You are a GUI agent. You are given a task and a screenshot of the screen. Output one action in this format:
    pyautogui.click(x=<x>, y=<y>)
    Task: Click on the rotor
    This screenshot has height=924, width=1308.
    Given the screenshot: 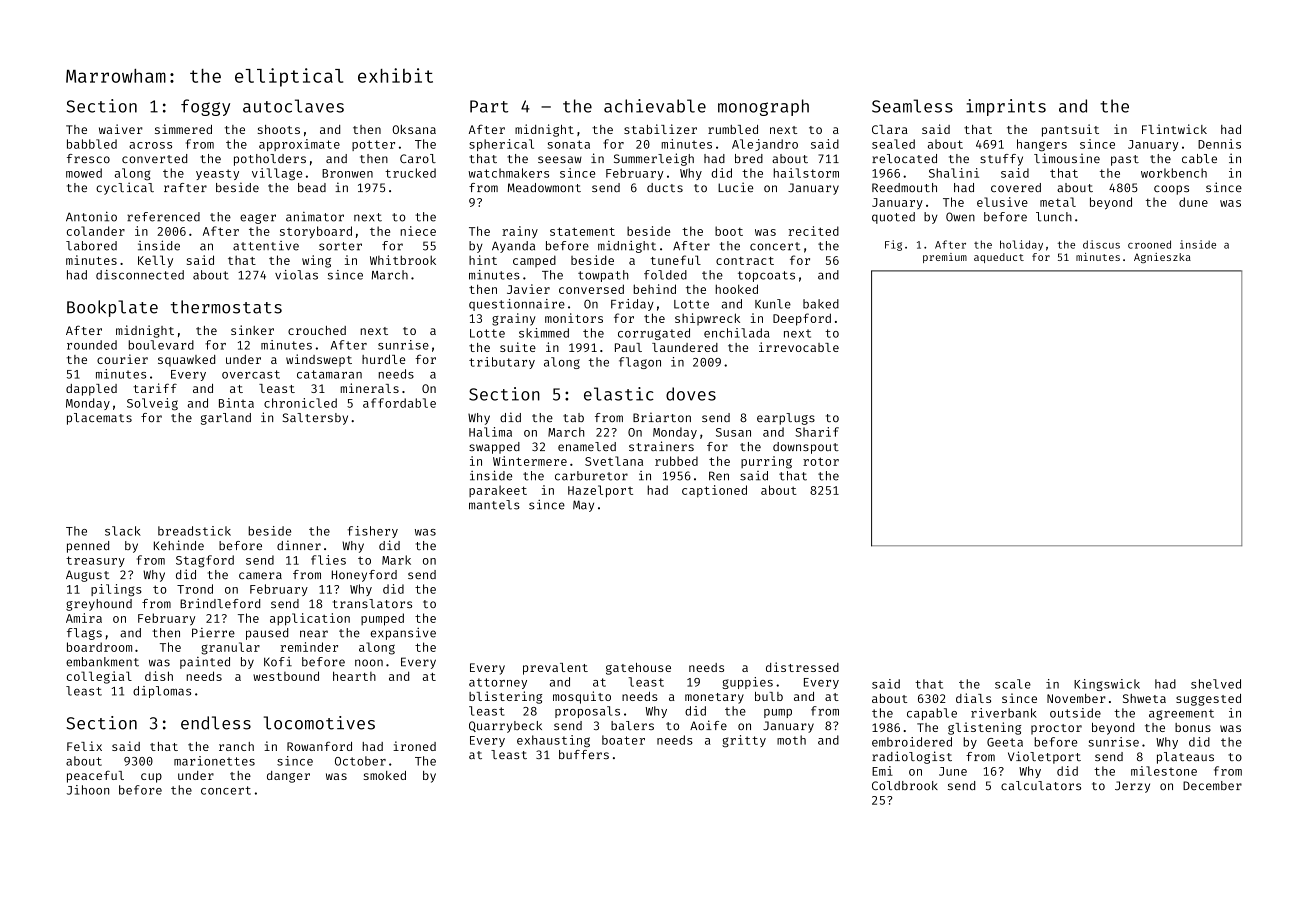 What is the action you would take?
    pyautogui.click(x=821, y=461)
